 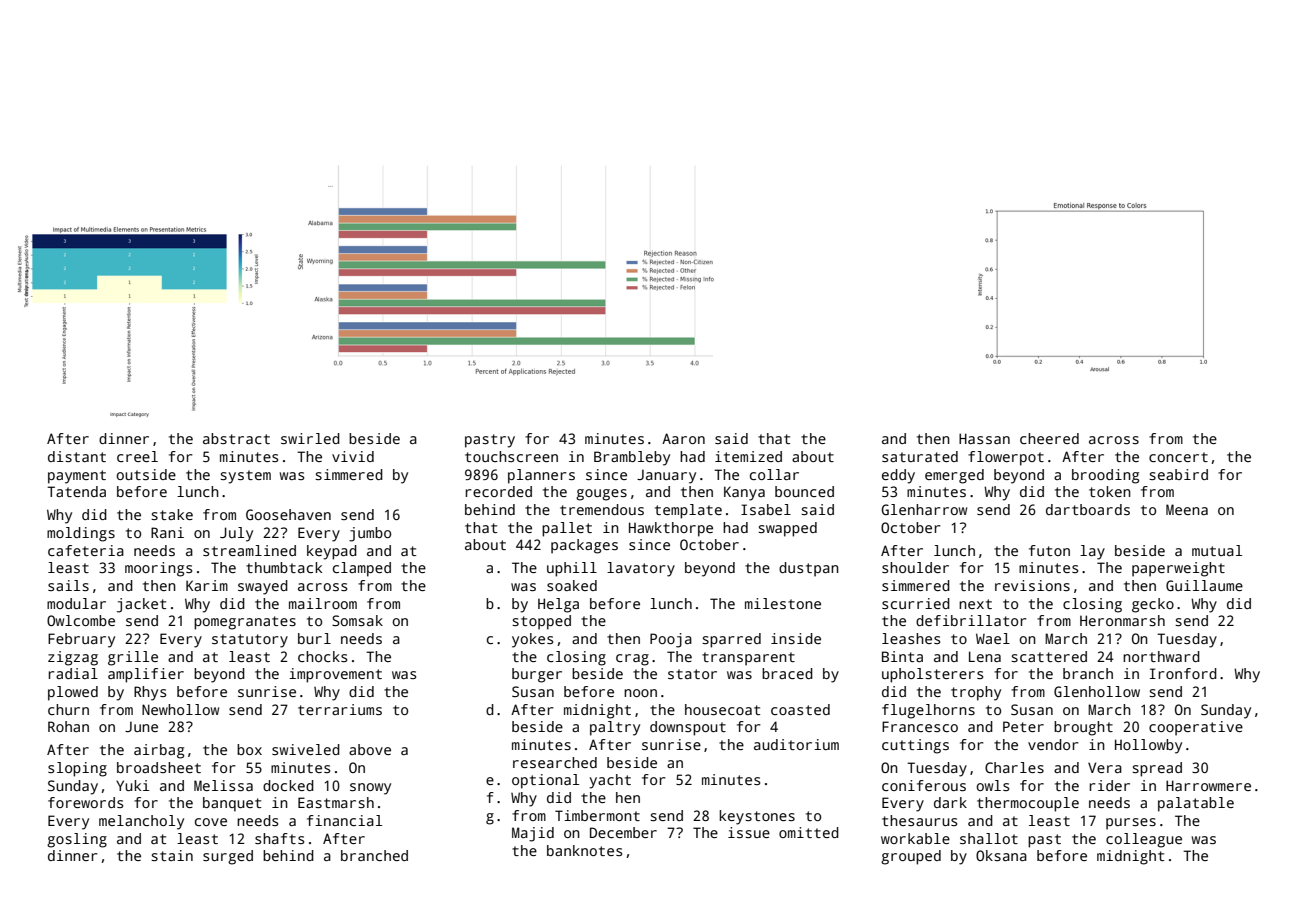 What do you see at coordinates (766, 509) in the image?
I see `Isabel` at bounding box center [766, 509].
